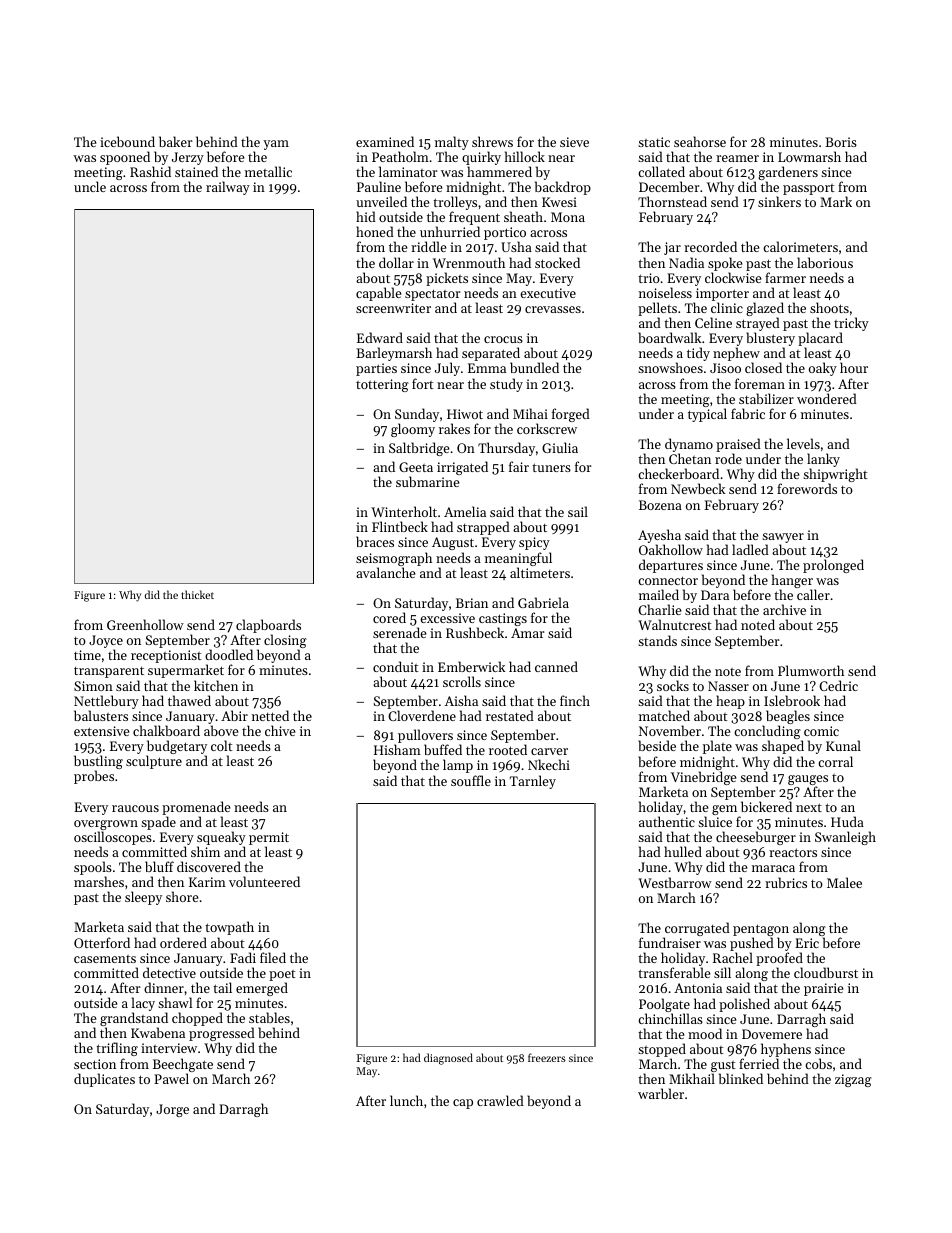  Describe the element at coordinates (385, 141) in the page. I see `examined` at that location.
